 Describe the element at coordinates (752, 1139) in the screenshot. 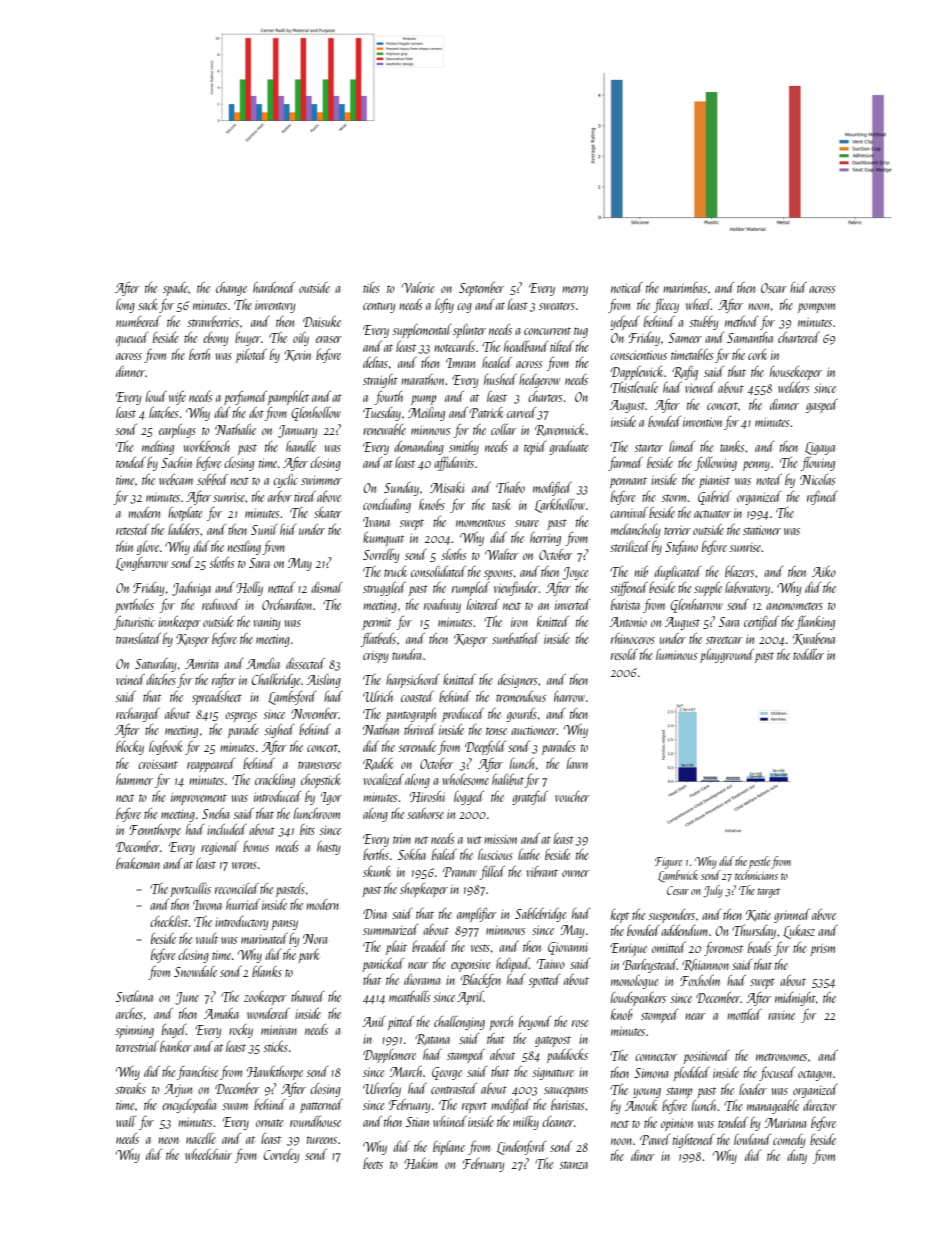

I see `lowland` at that location.
